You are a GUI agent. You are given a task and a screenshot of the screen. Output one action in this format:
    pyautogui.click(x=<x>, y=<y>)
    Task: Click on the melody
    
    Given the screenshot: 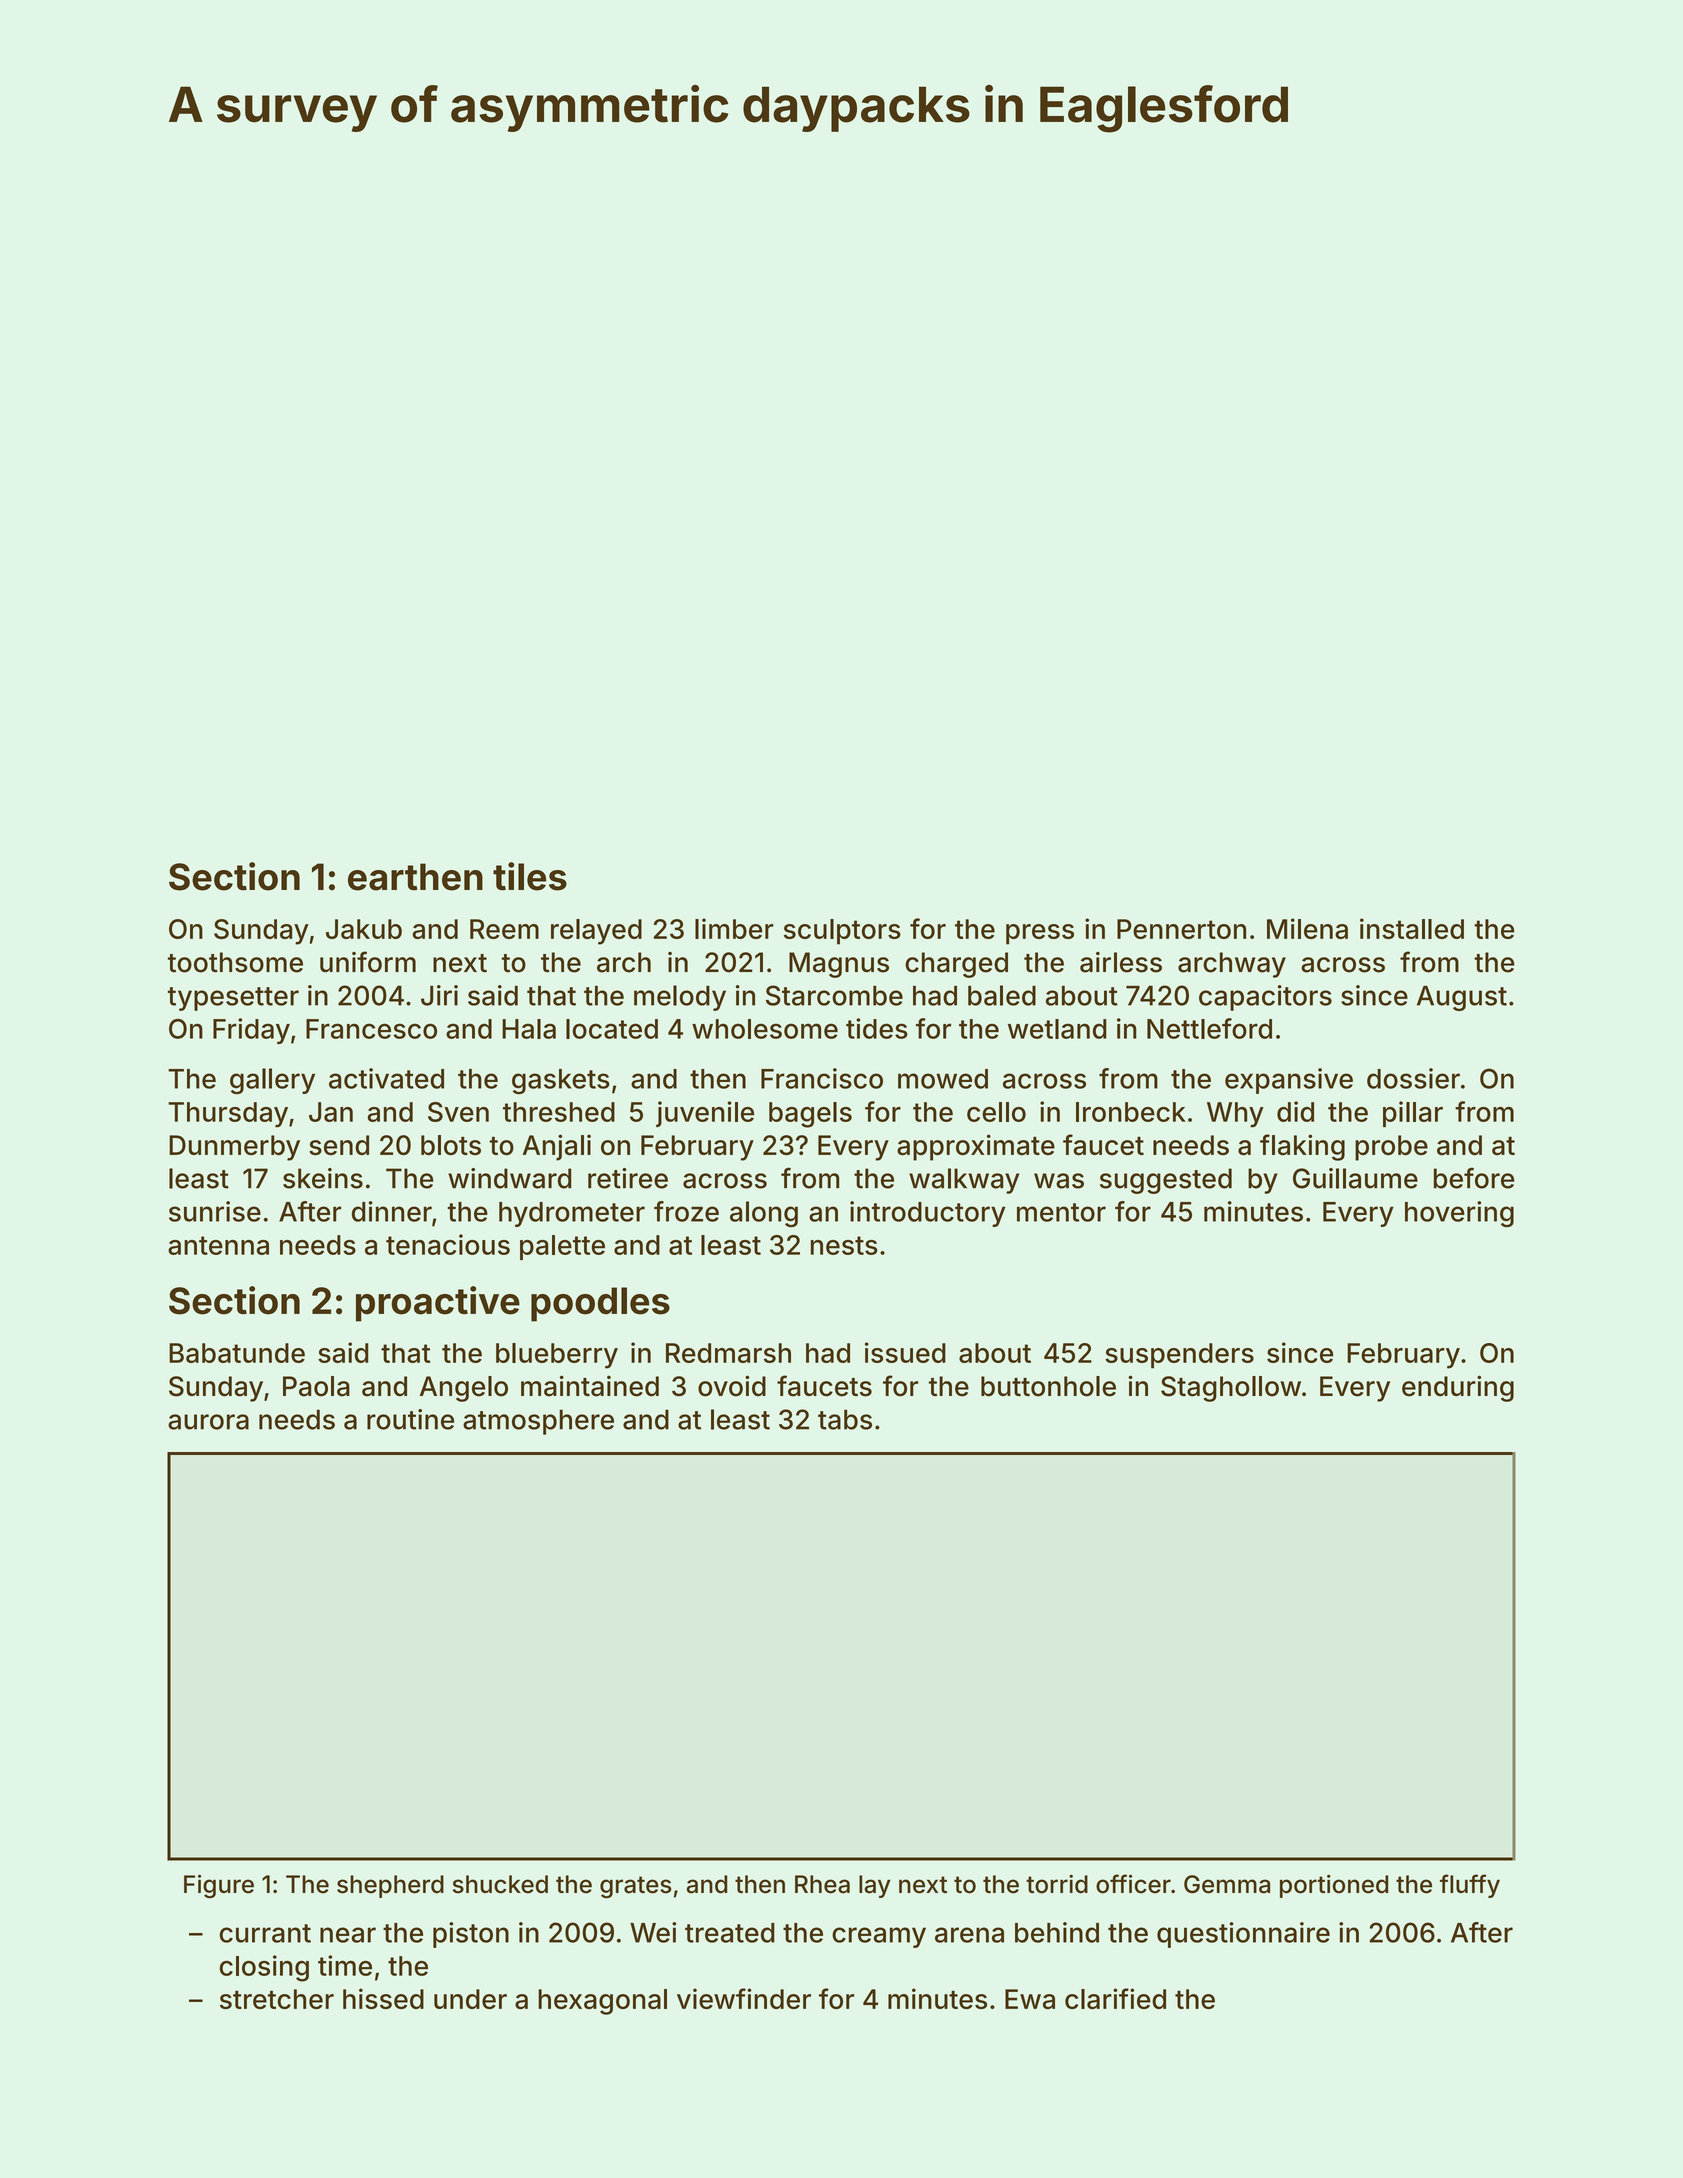 What is the action you would take?
    pyautogui.click(x=680, y=998)
